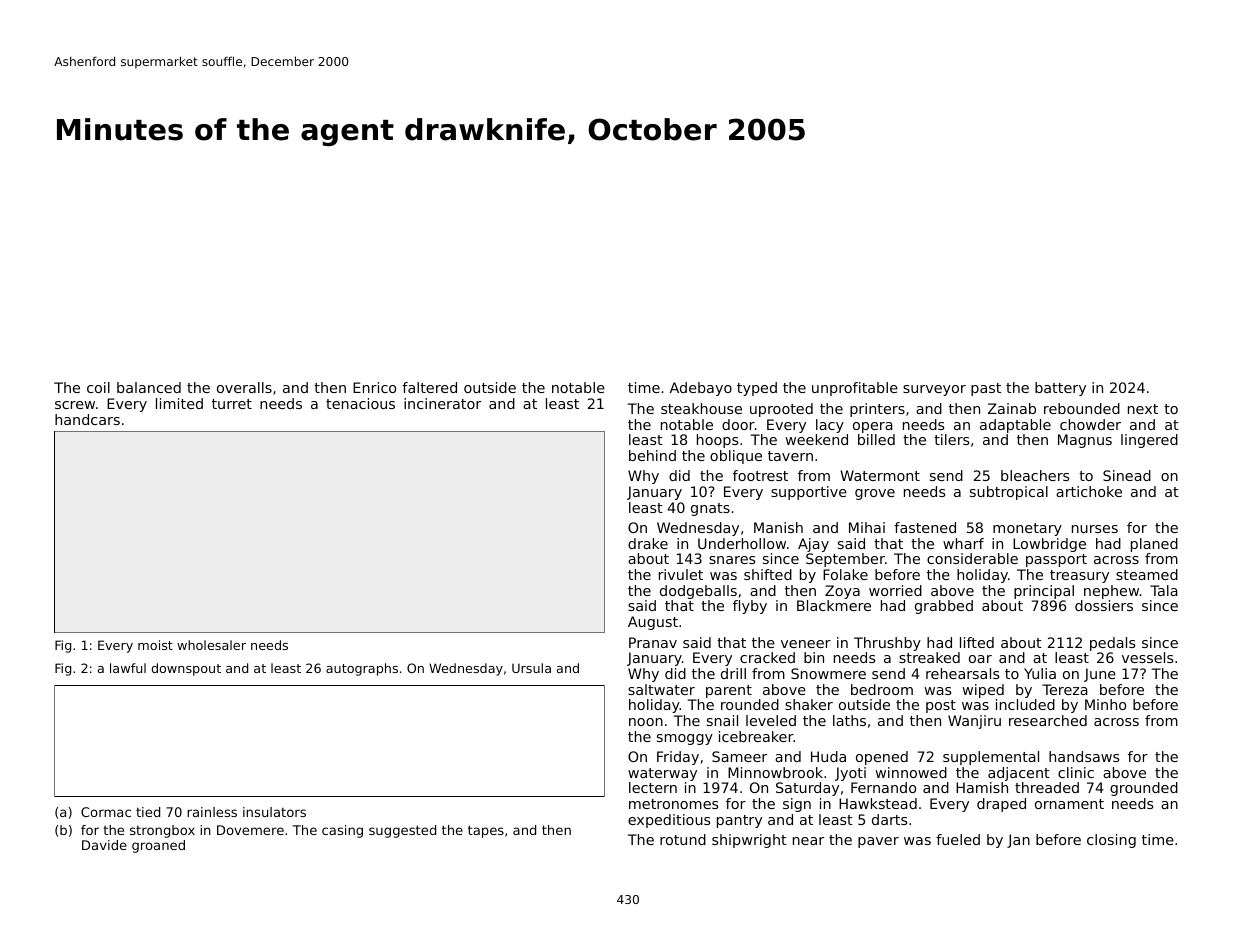  I want to click on battery, so click(1060, 389).
